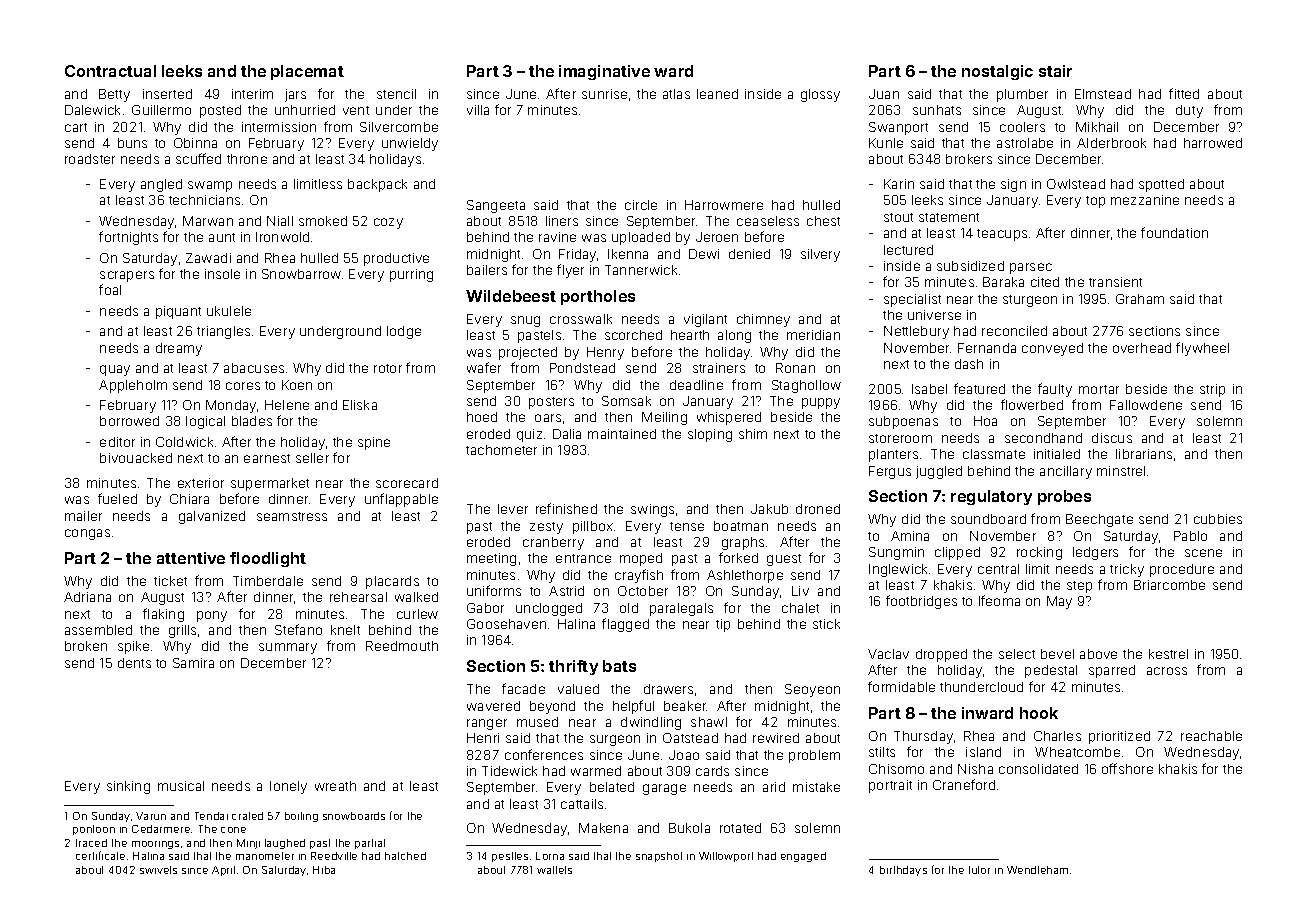  Describe the element at coordinates (117, 498) in the page. I see `fueled` at that location.
